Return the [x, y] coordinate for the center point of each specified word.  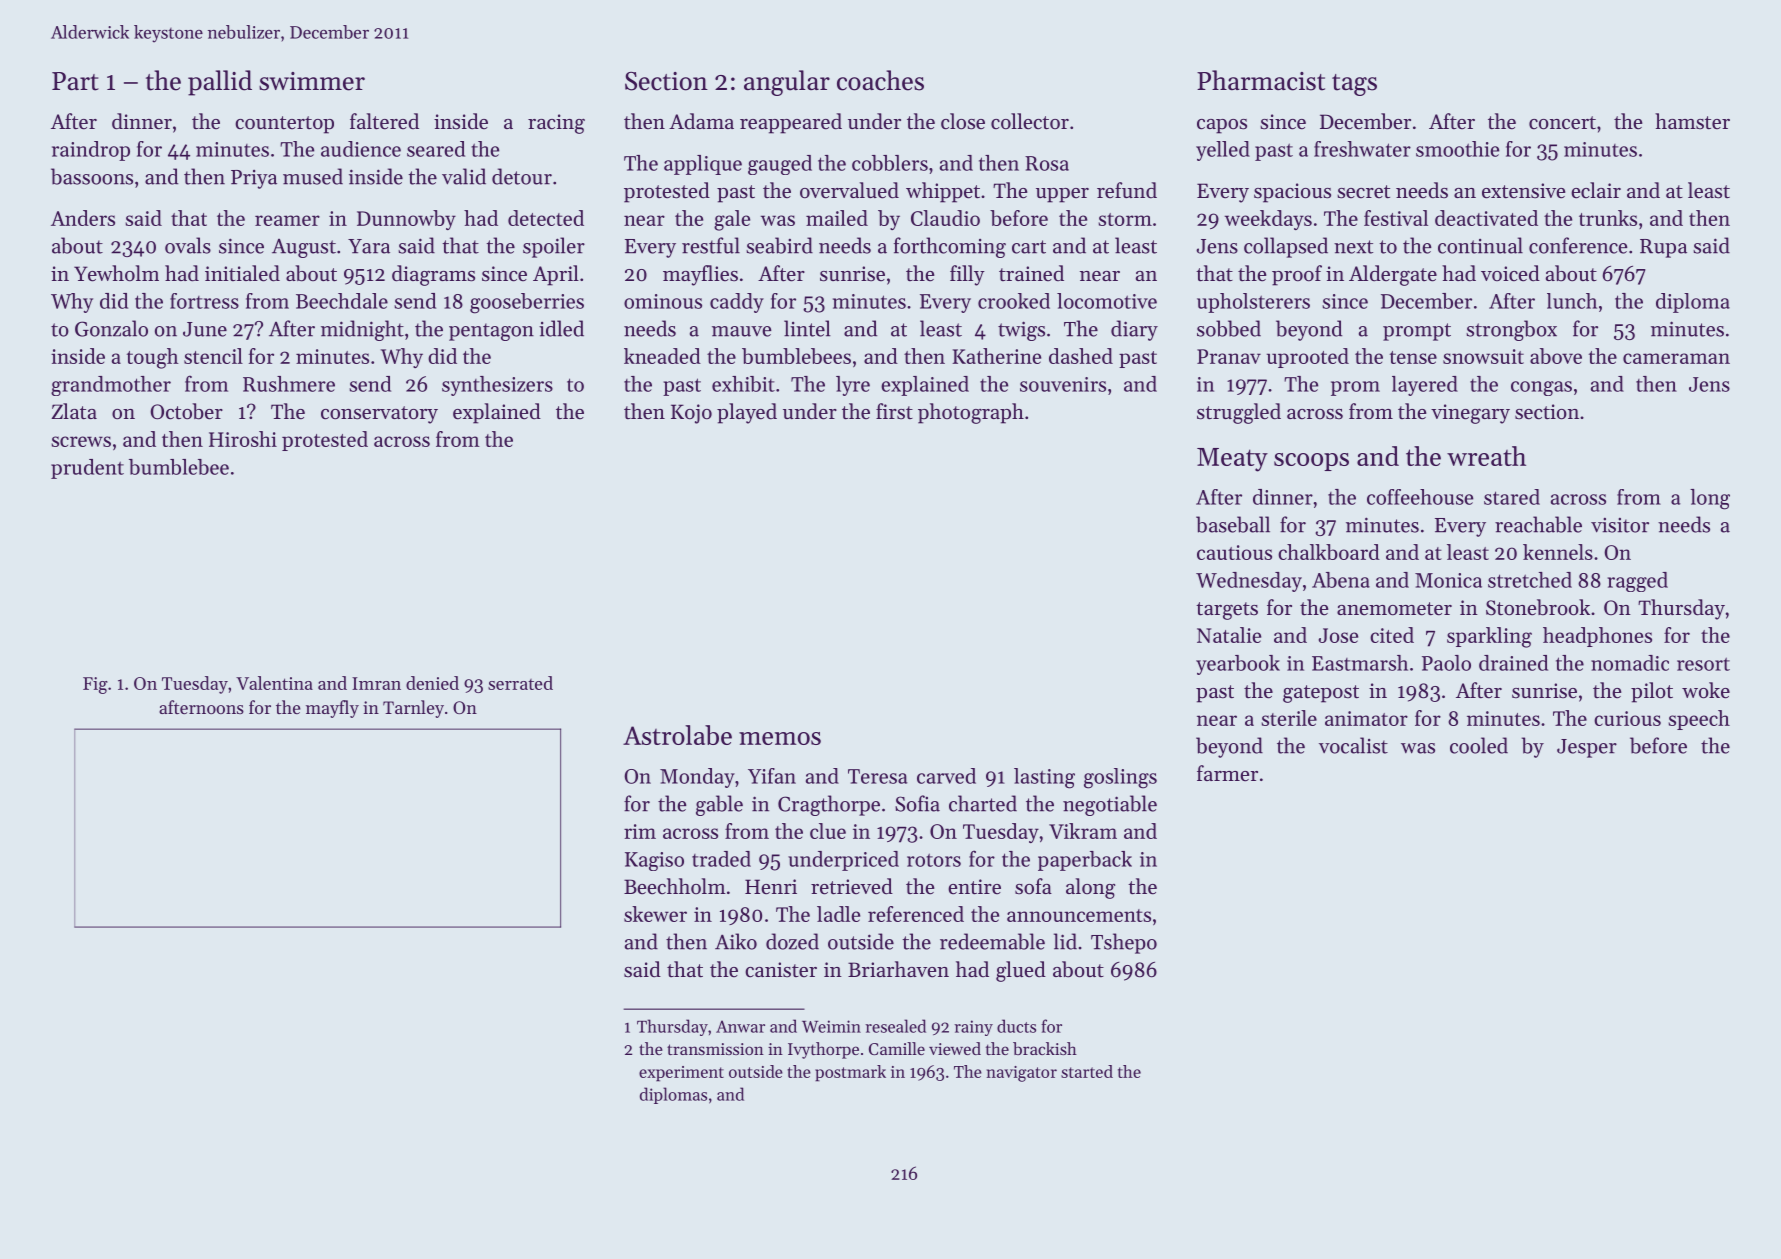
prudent [87, 469]
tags [1354, 85]
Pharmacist [1261, 80]
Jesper [1587, 748]
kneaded [662, 356]
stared [1512, 497]
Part [75, 81]
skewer [655, 914]
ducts [1016, 1026]
